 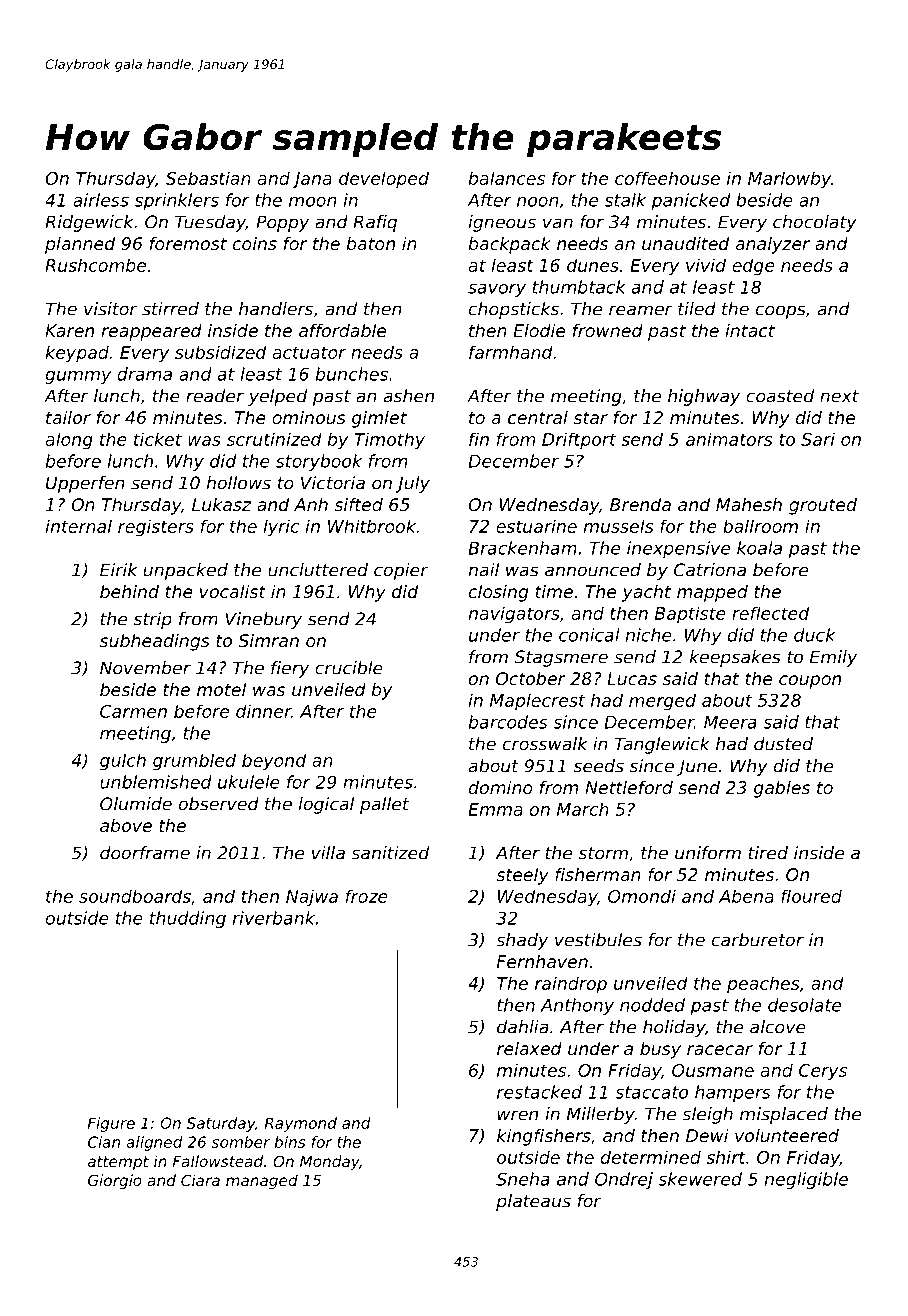 I want to click on crosswalk, so click(x=545, y=744).
